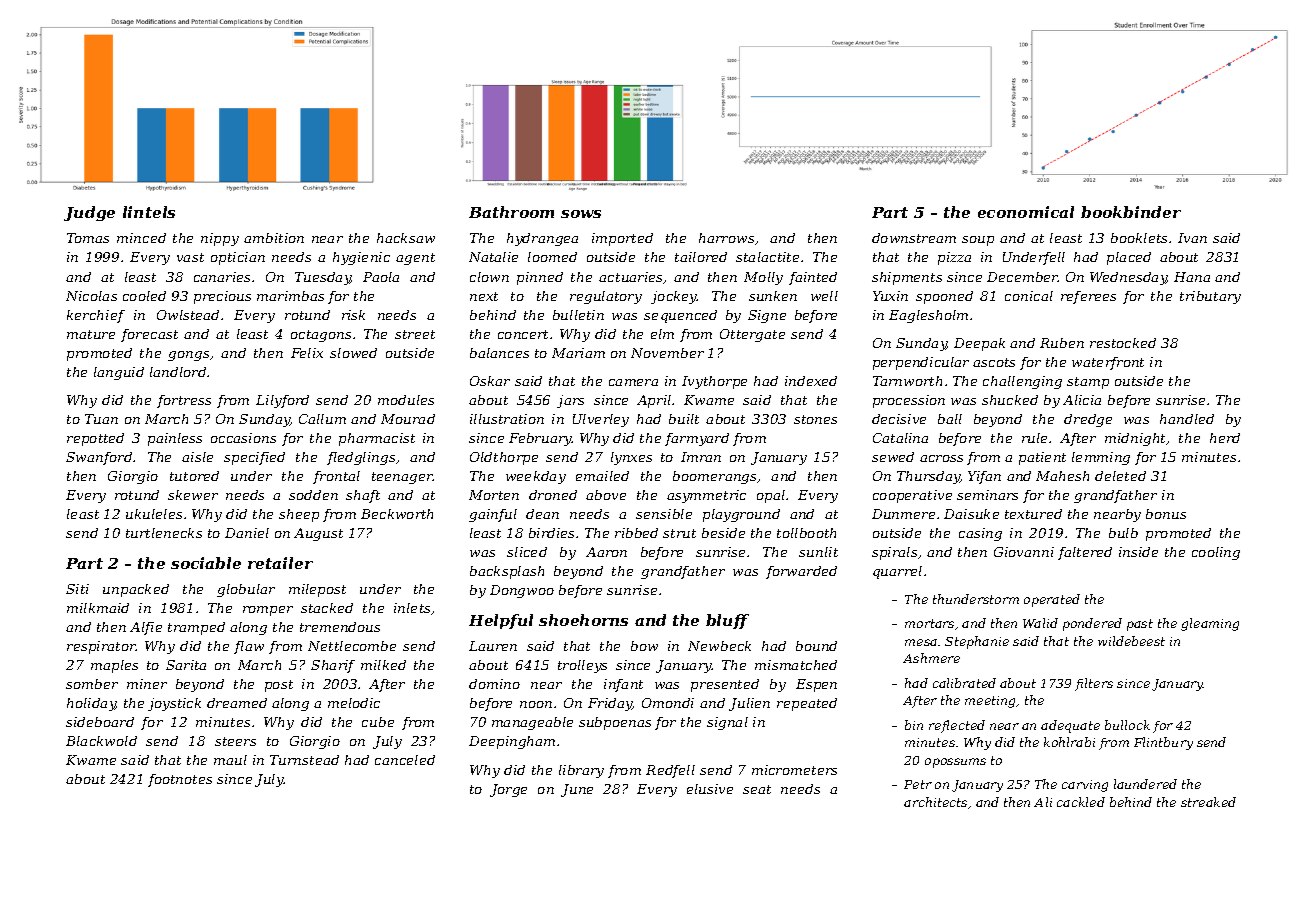 The width and height of the screenshot is (1308, 924). I want to click on conical, so click(1029, 296).
